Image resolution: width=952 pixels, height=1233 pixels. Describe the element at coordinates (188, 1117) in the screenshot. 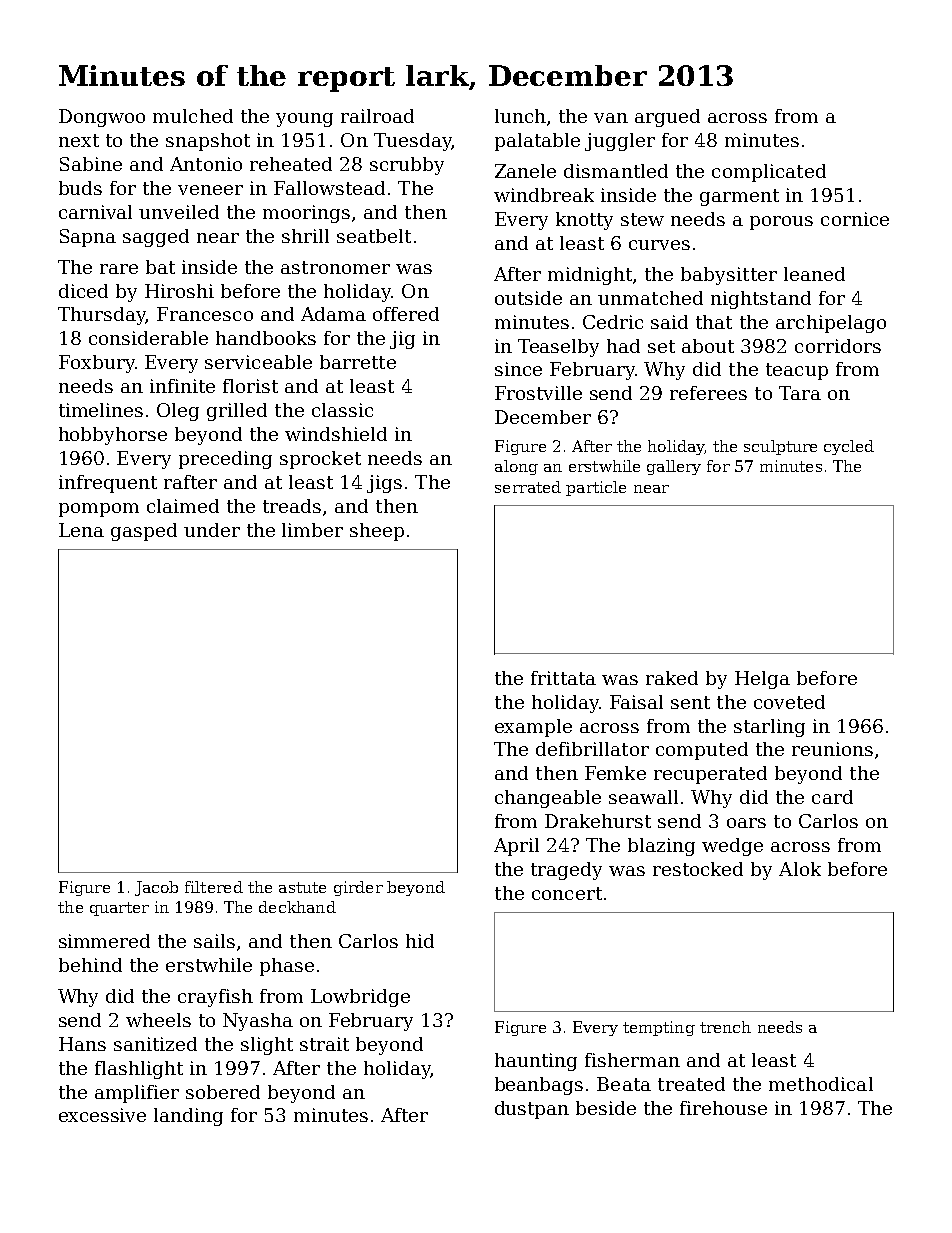

I see `landing` at that location.
